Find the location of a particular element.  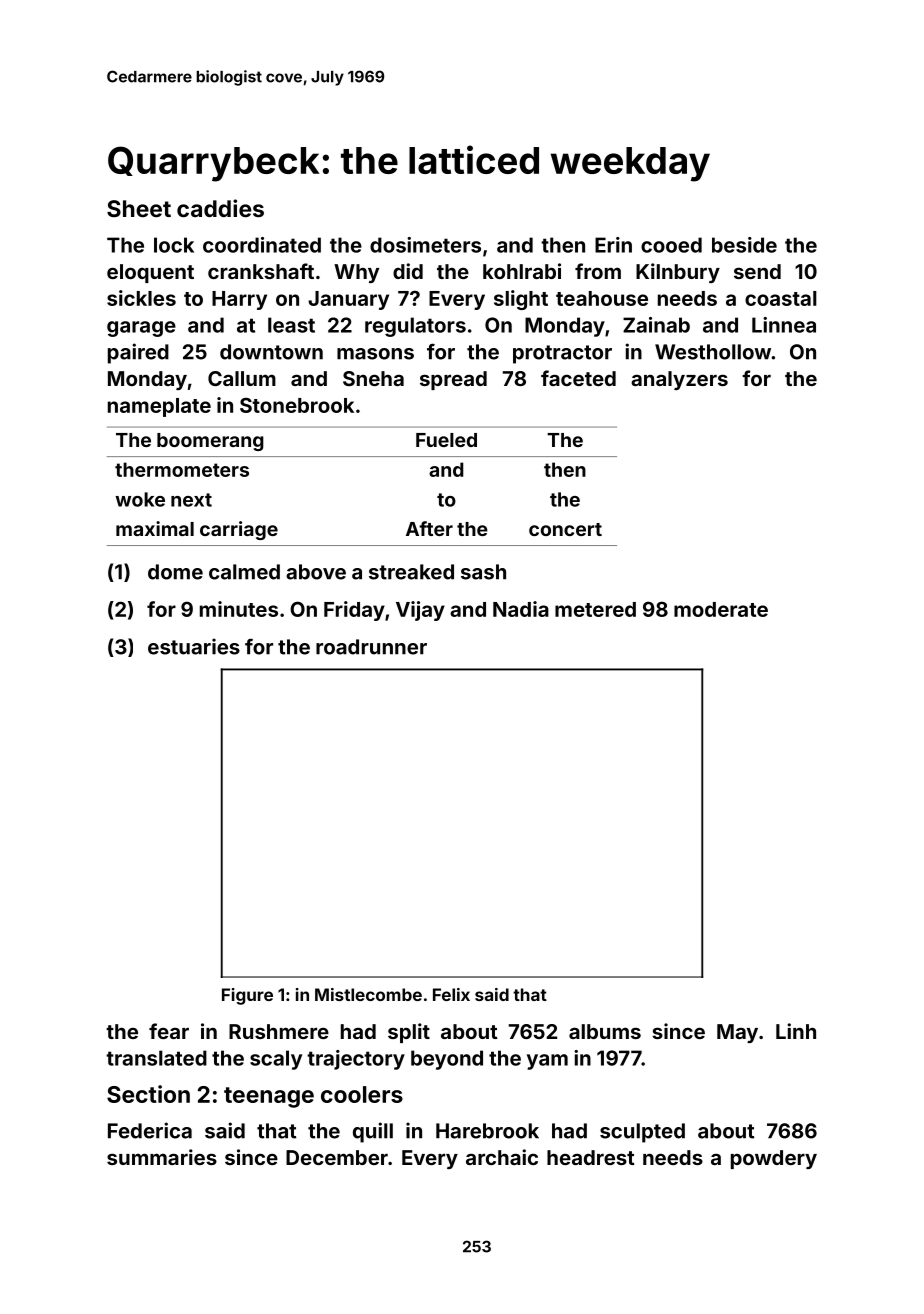

Mistlecombe is located at coordinates (368, 994).
